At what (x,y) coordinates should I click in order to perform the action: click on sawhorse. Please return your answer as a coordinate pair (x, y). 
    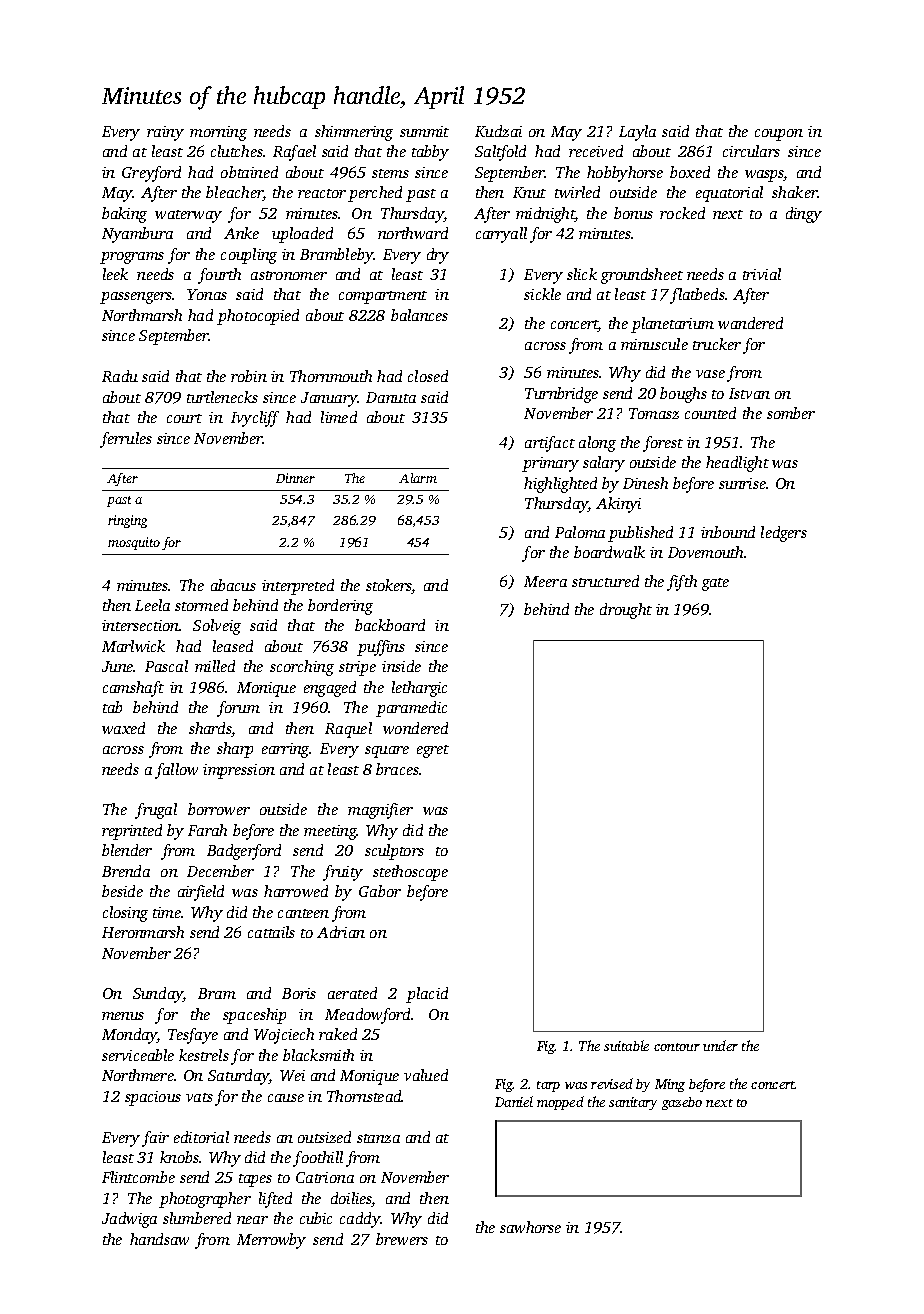
    Looking at the image, I should click on (530, 1227).
